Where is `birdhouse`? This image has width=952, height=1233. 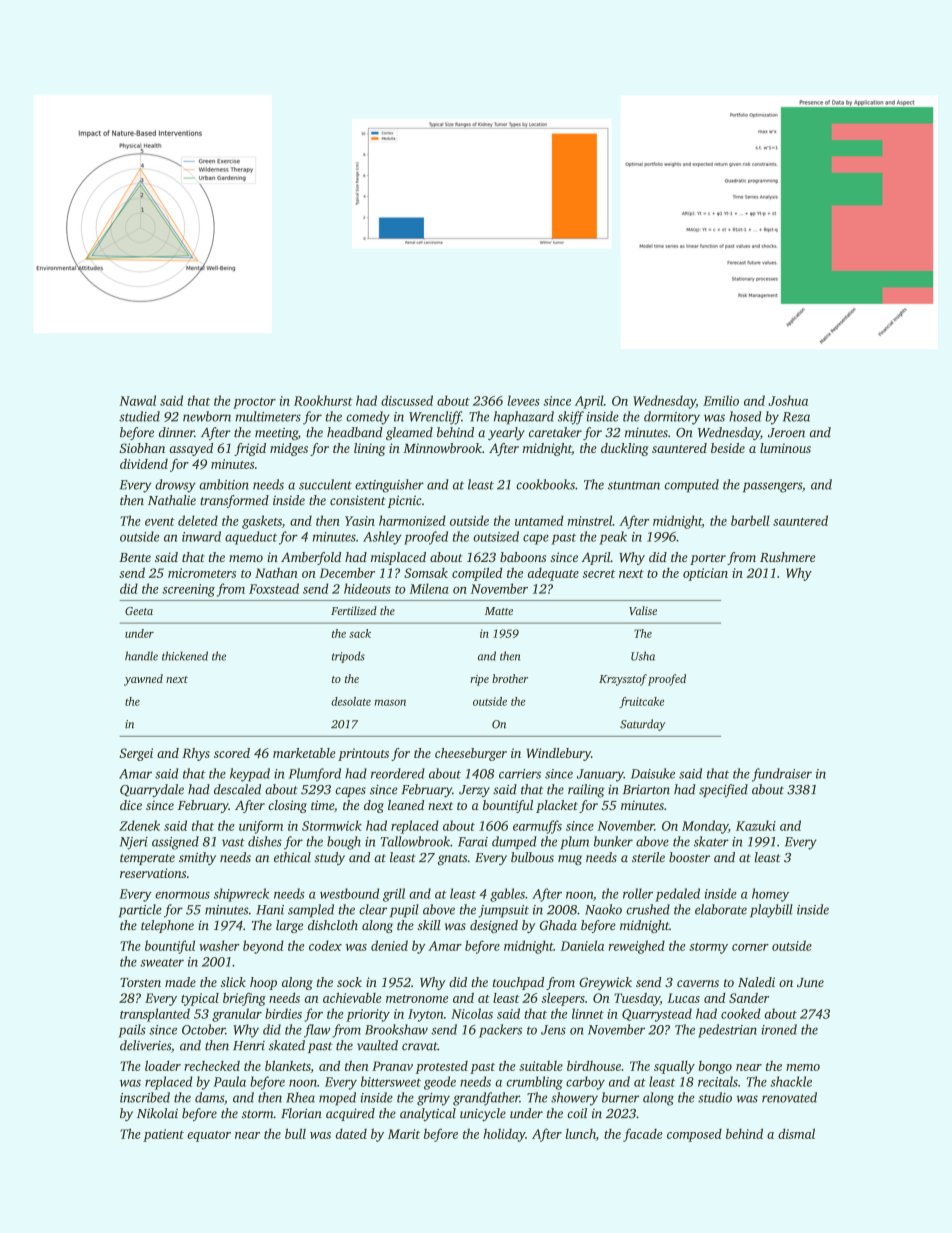 birdhouse is located at coordinates (594, 1065).
